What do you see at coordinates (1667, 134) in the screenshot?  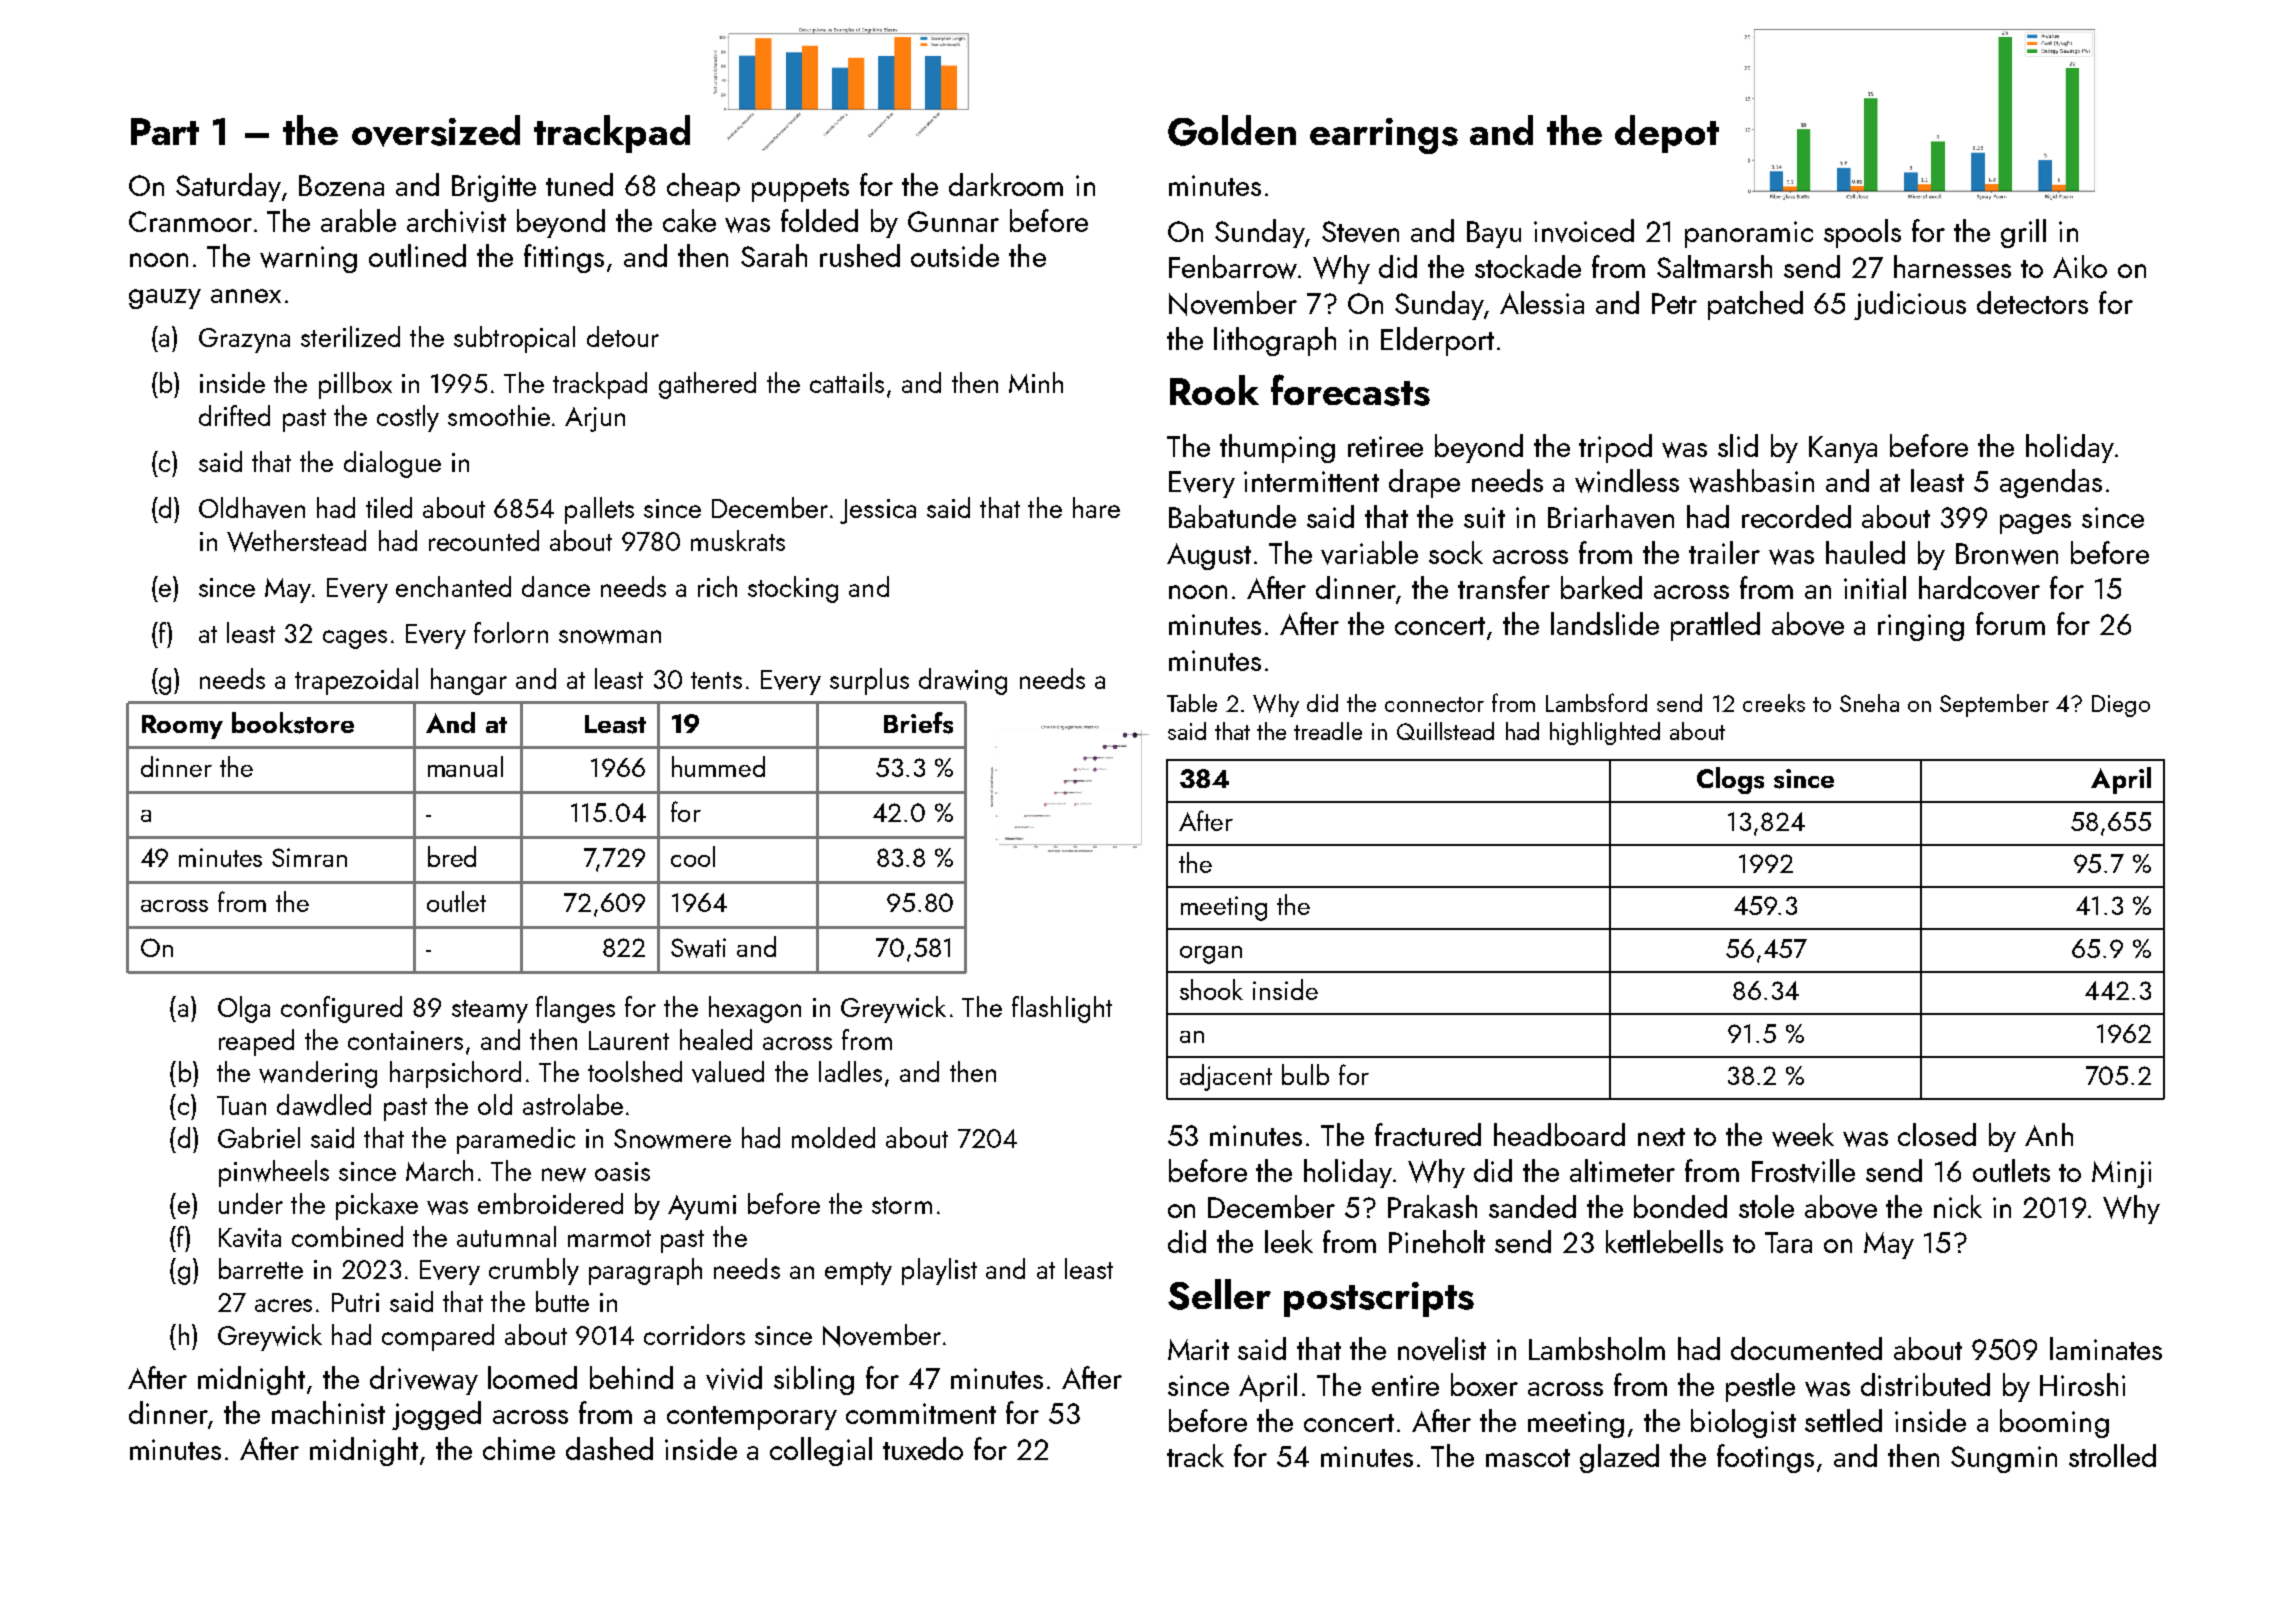 I see `depot` at bounding box center [1667, 134].
